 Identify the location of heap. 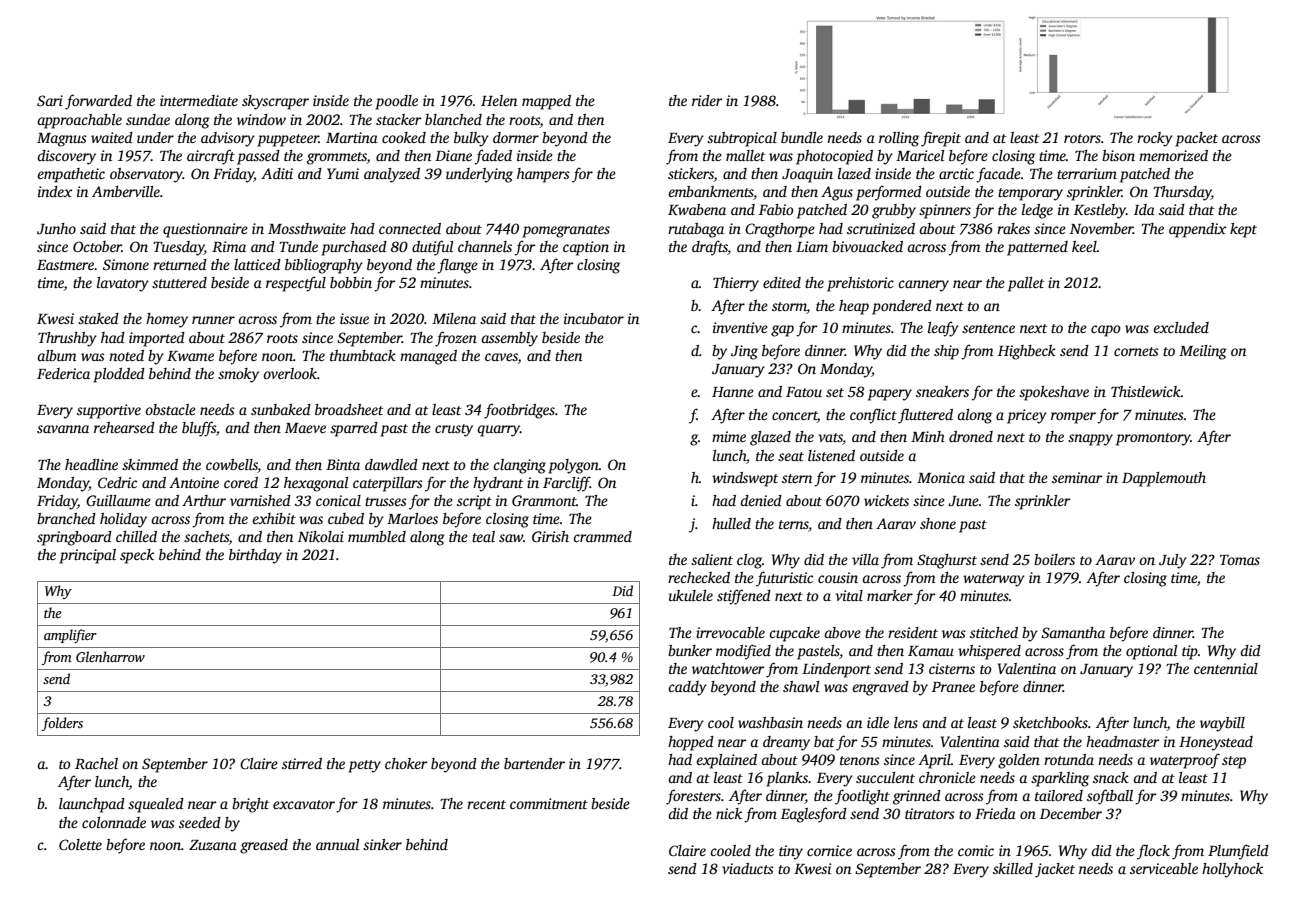
(854, 307).
